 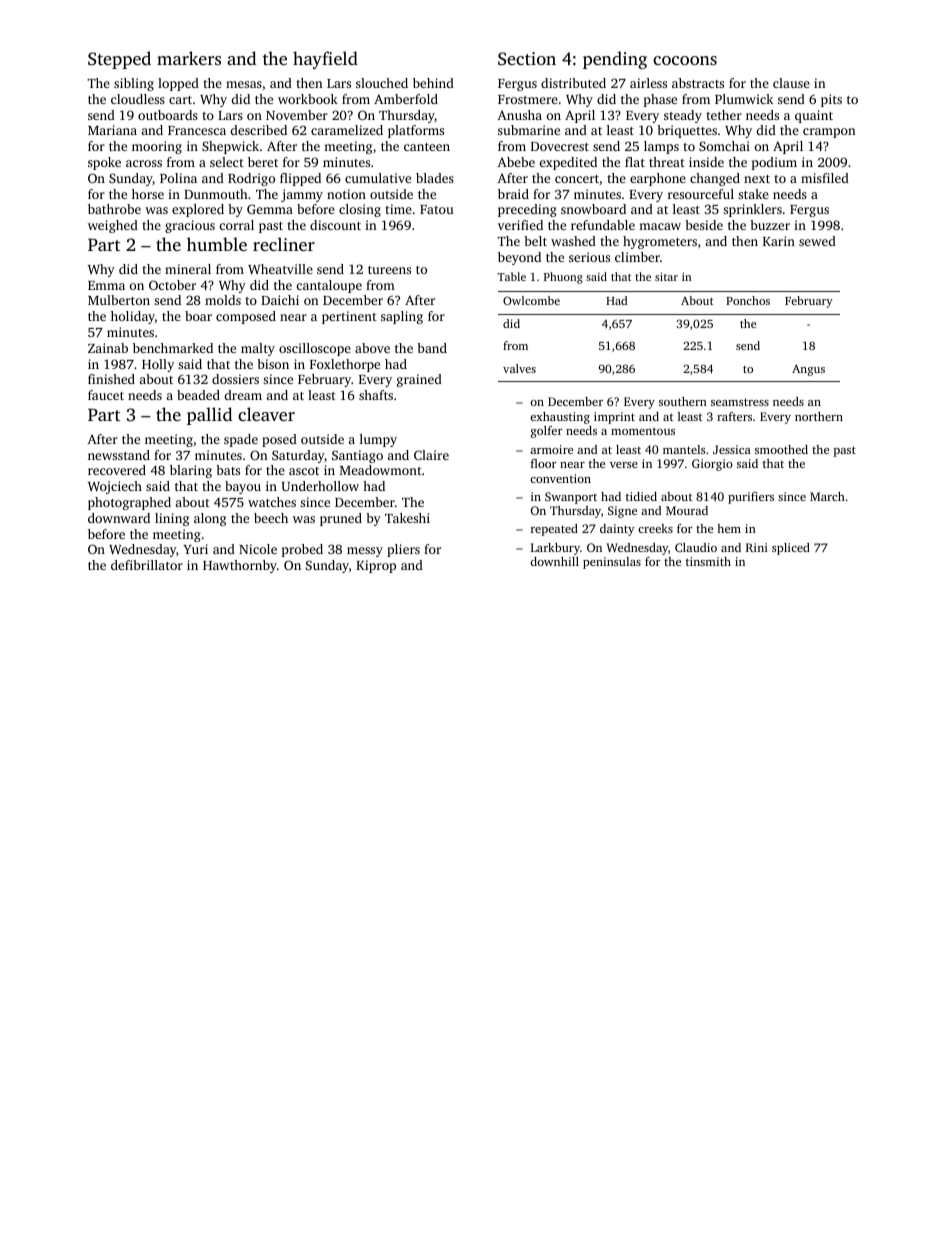 I want to click on sitar, so click(x=666, y=276).
